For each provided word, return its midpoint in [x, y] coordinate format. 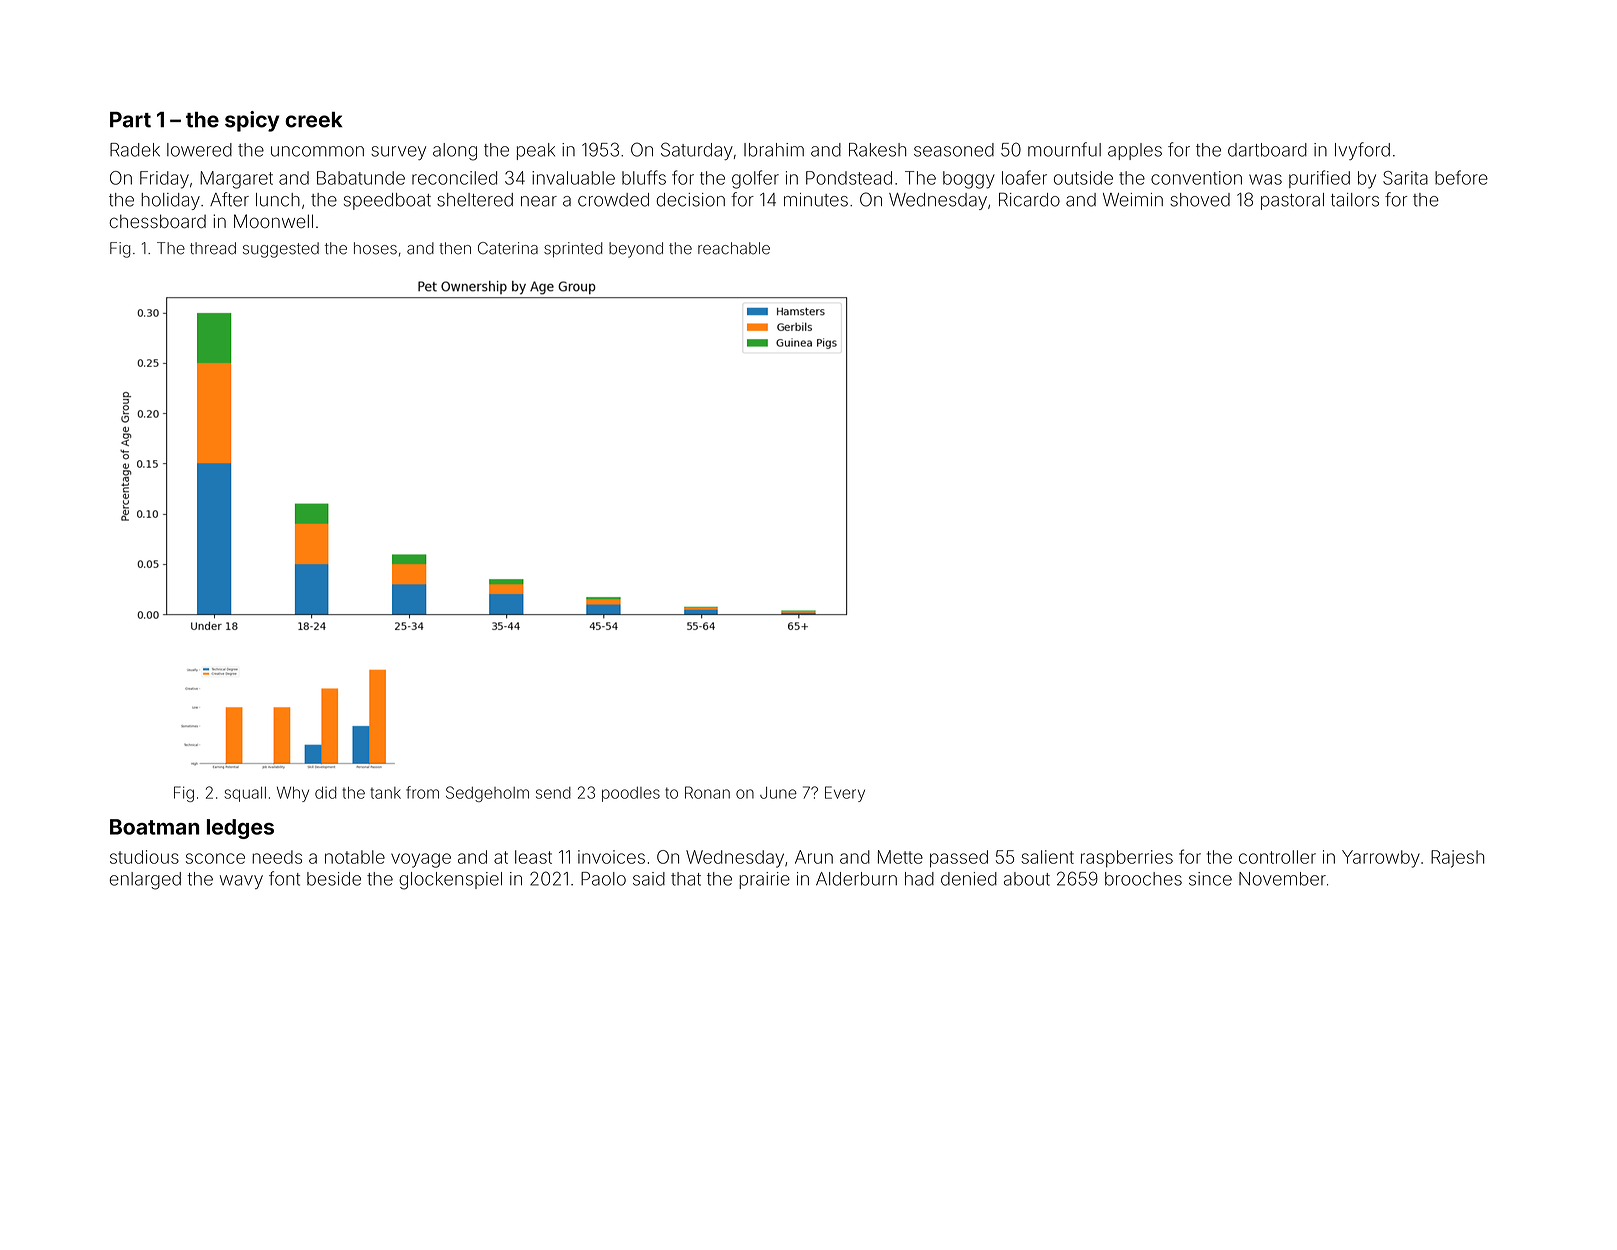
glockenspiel [450, 881]
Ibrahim [774, 150]
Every [845, 794]
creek [313, 120]
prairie [764, 880]
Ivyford [1362, 151]
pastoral [1292, 201]
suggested [281, 250]
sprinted [573, 250]
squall [245, 794]
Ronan [707, 792]
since [1210, 879]
